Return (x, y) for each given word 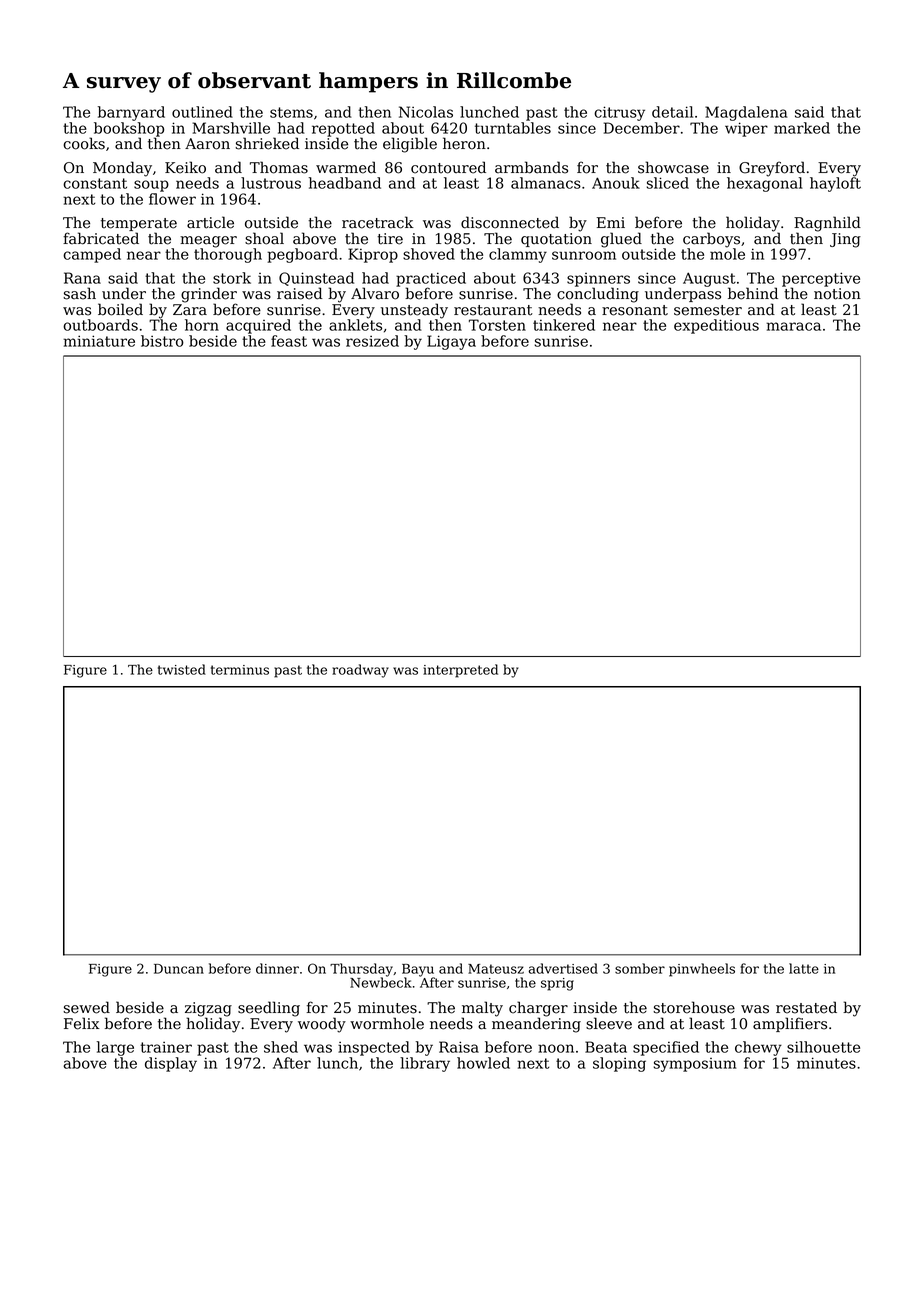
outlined (202, 112)
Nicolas (426, 112)
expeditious (716, 326)
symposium (695, 1065)
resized (372, 341)
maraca (793, 326)
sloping (619, 1064)
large (115, 1048)
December (642, 128)
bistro (162, 341)
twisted (182, 669)
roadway (360, 671)
